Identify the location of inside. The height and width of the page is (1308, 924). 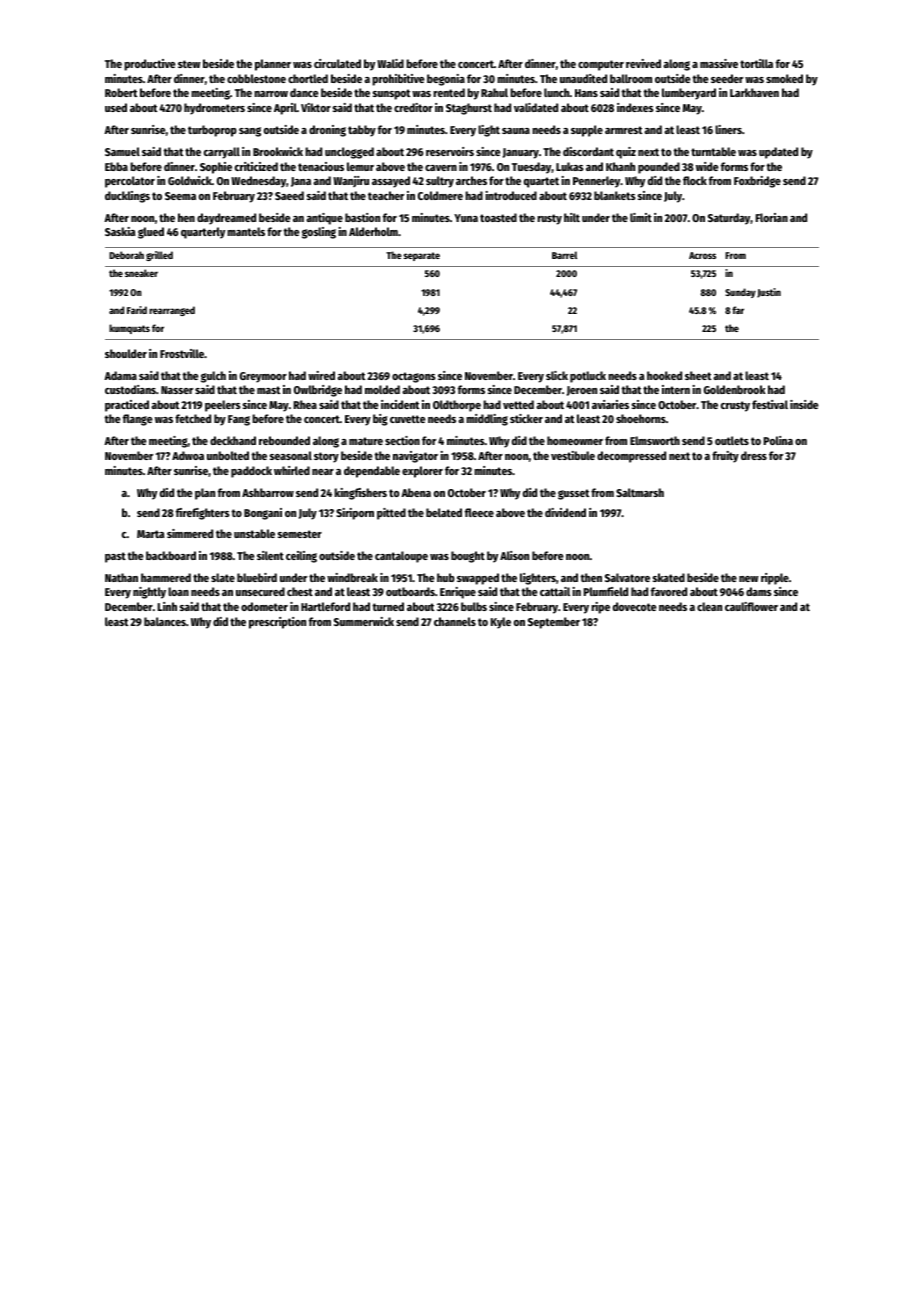
(804, 404).
